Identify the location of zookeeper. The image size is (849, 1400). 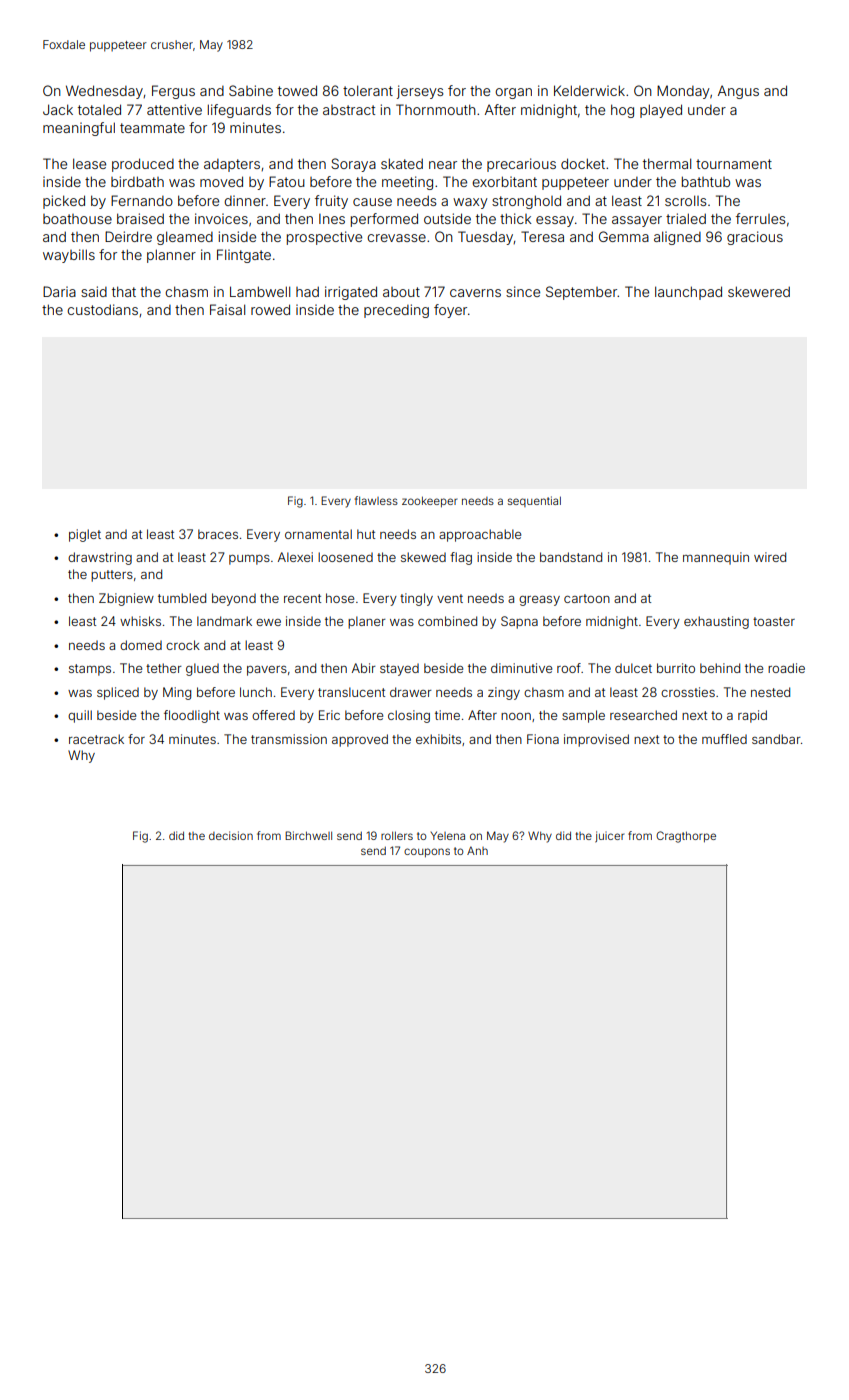
(429, 501).
